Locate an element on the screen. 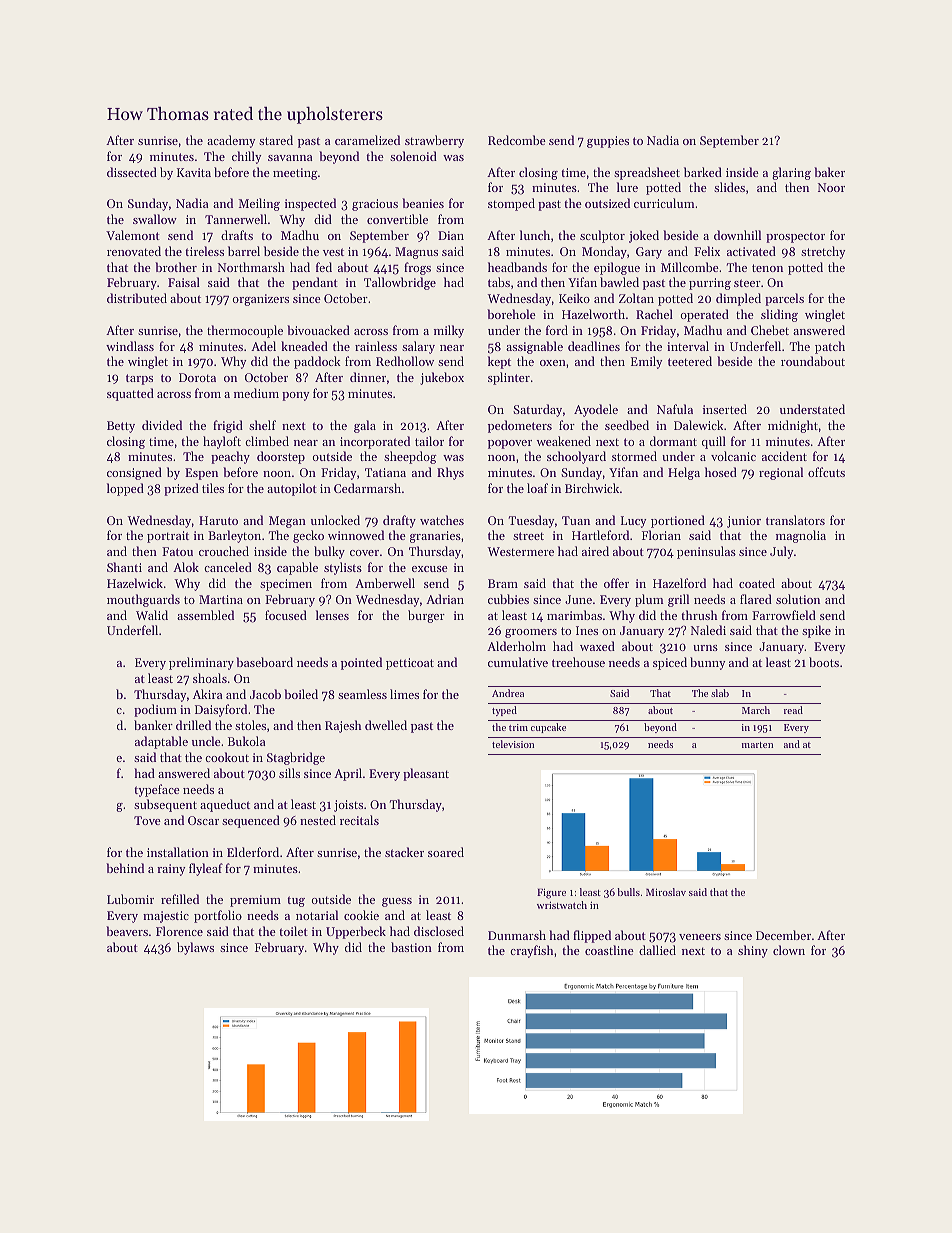  dissected is located at coordinates (132, 172).
